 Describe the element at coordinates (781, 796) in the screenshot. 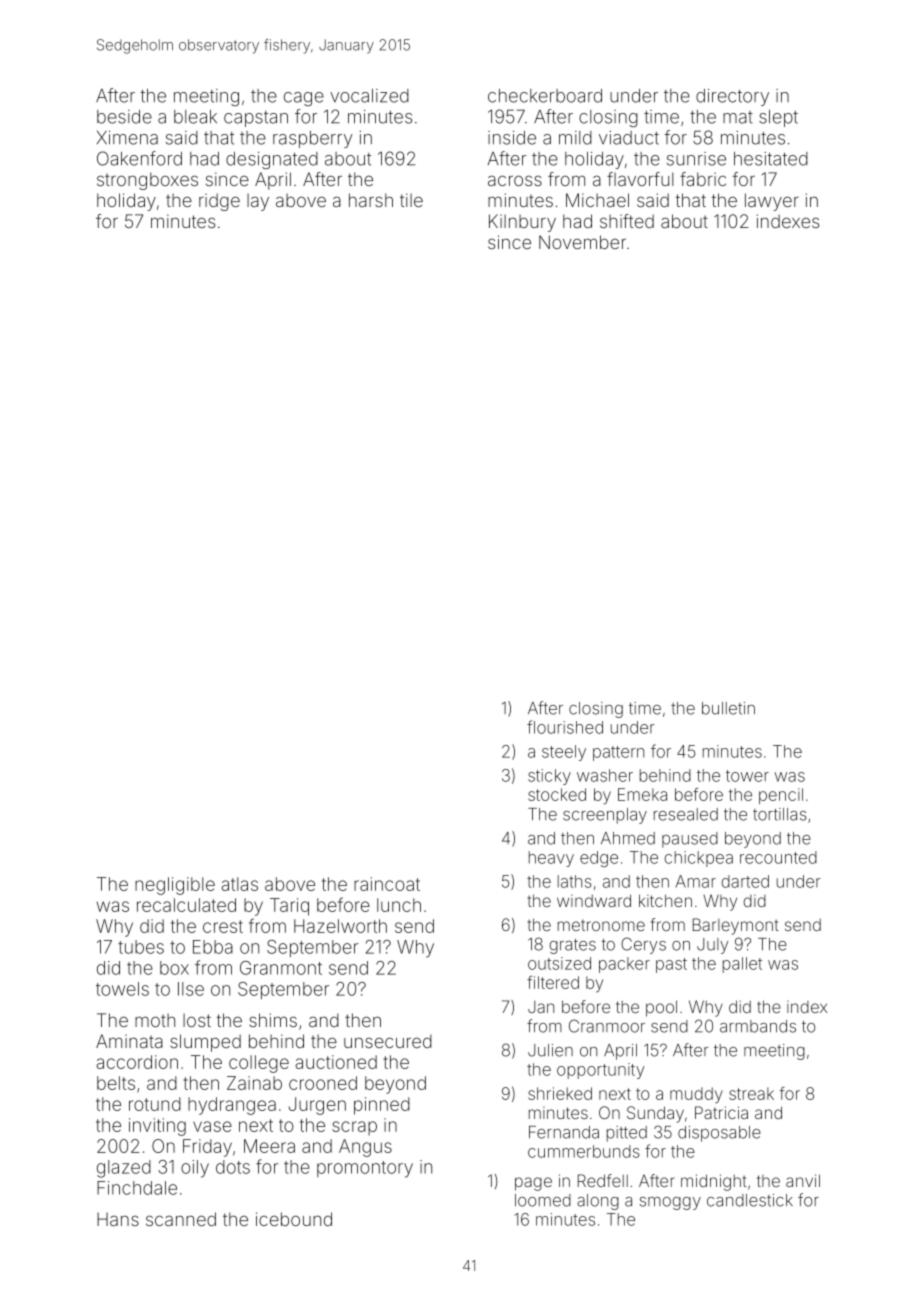

I see `pencil` at that location.
